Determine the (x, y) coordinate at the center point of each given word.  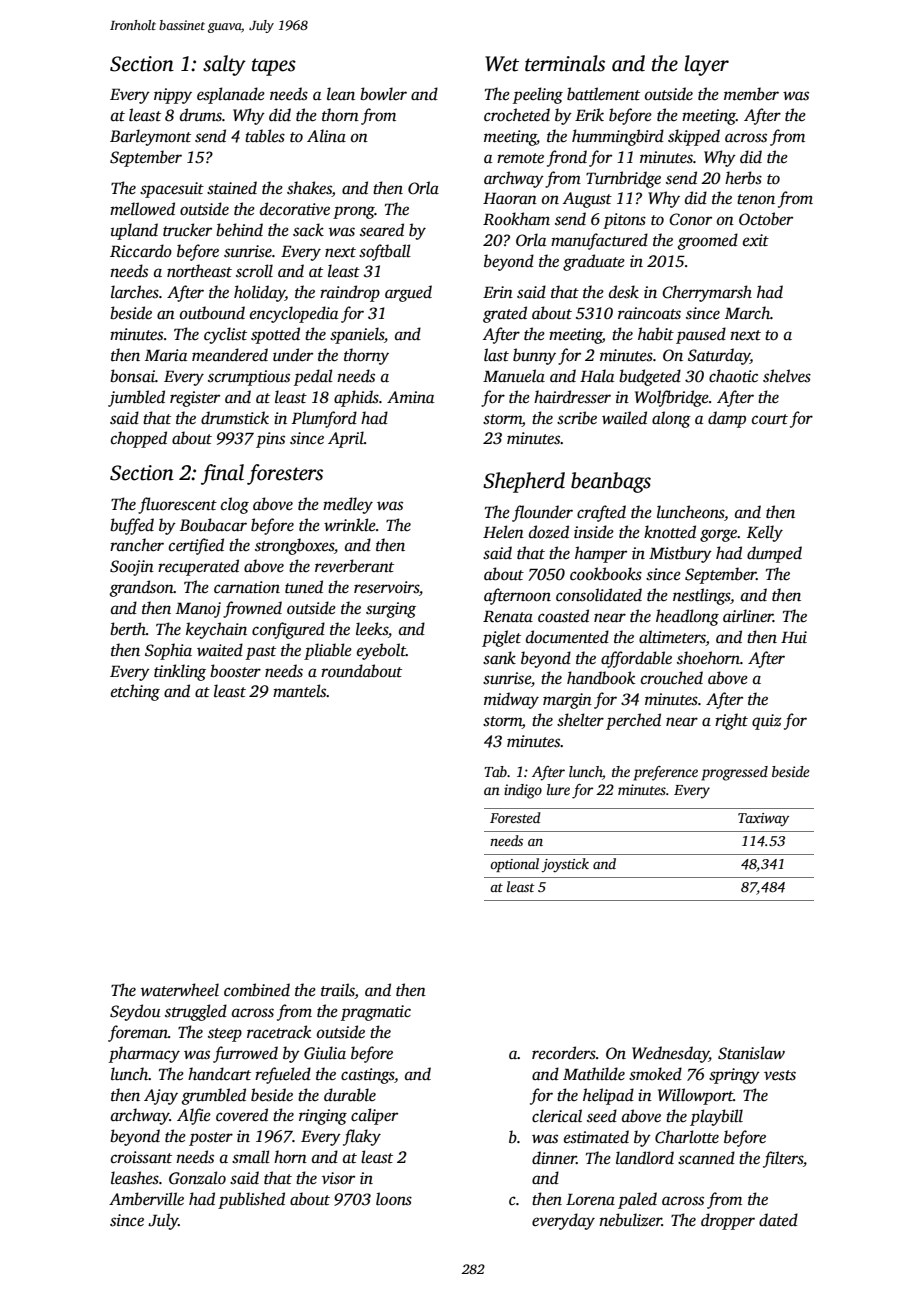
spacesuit (172, 190)
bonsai (132, 376)
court (770, 419)
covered (242, 1114)
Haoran (510, 198)
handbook (601, 678)
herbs (743, 178)
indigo (523, 791)
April (346, 439)
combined (257, 990)
